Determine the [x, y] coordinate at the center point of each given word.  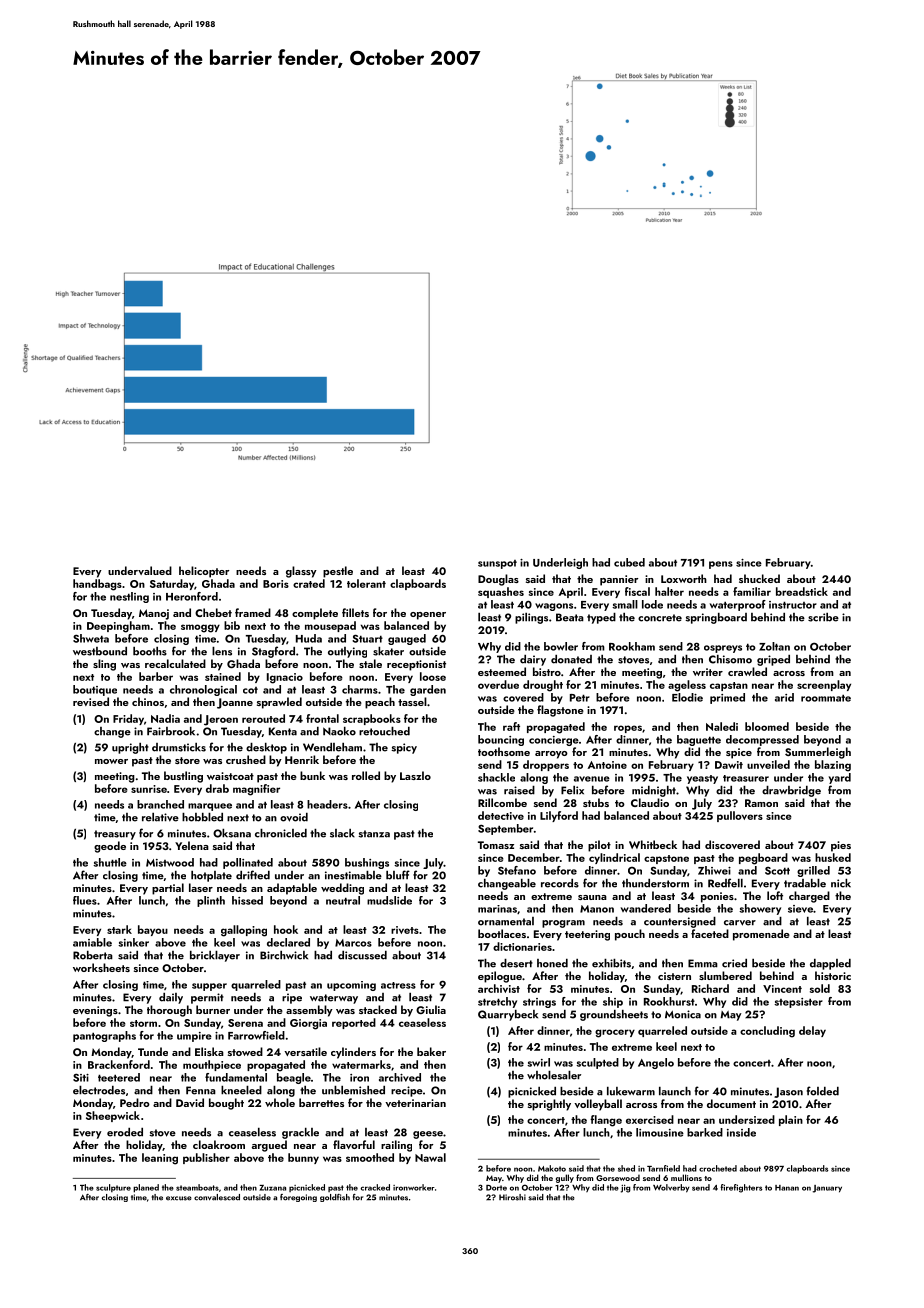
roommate [826, 698]
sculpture [113, 1188]
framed [253, 612]
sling [104, 665]
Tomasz [496, 845]
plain [791, 1120]
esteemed [502, 671]
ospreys [723, 649]
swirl [538, 1062]
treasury [115, 835]
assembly [309, 1011]
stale [370, 663]
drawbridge [791, 791]
